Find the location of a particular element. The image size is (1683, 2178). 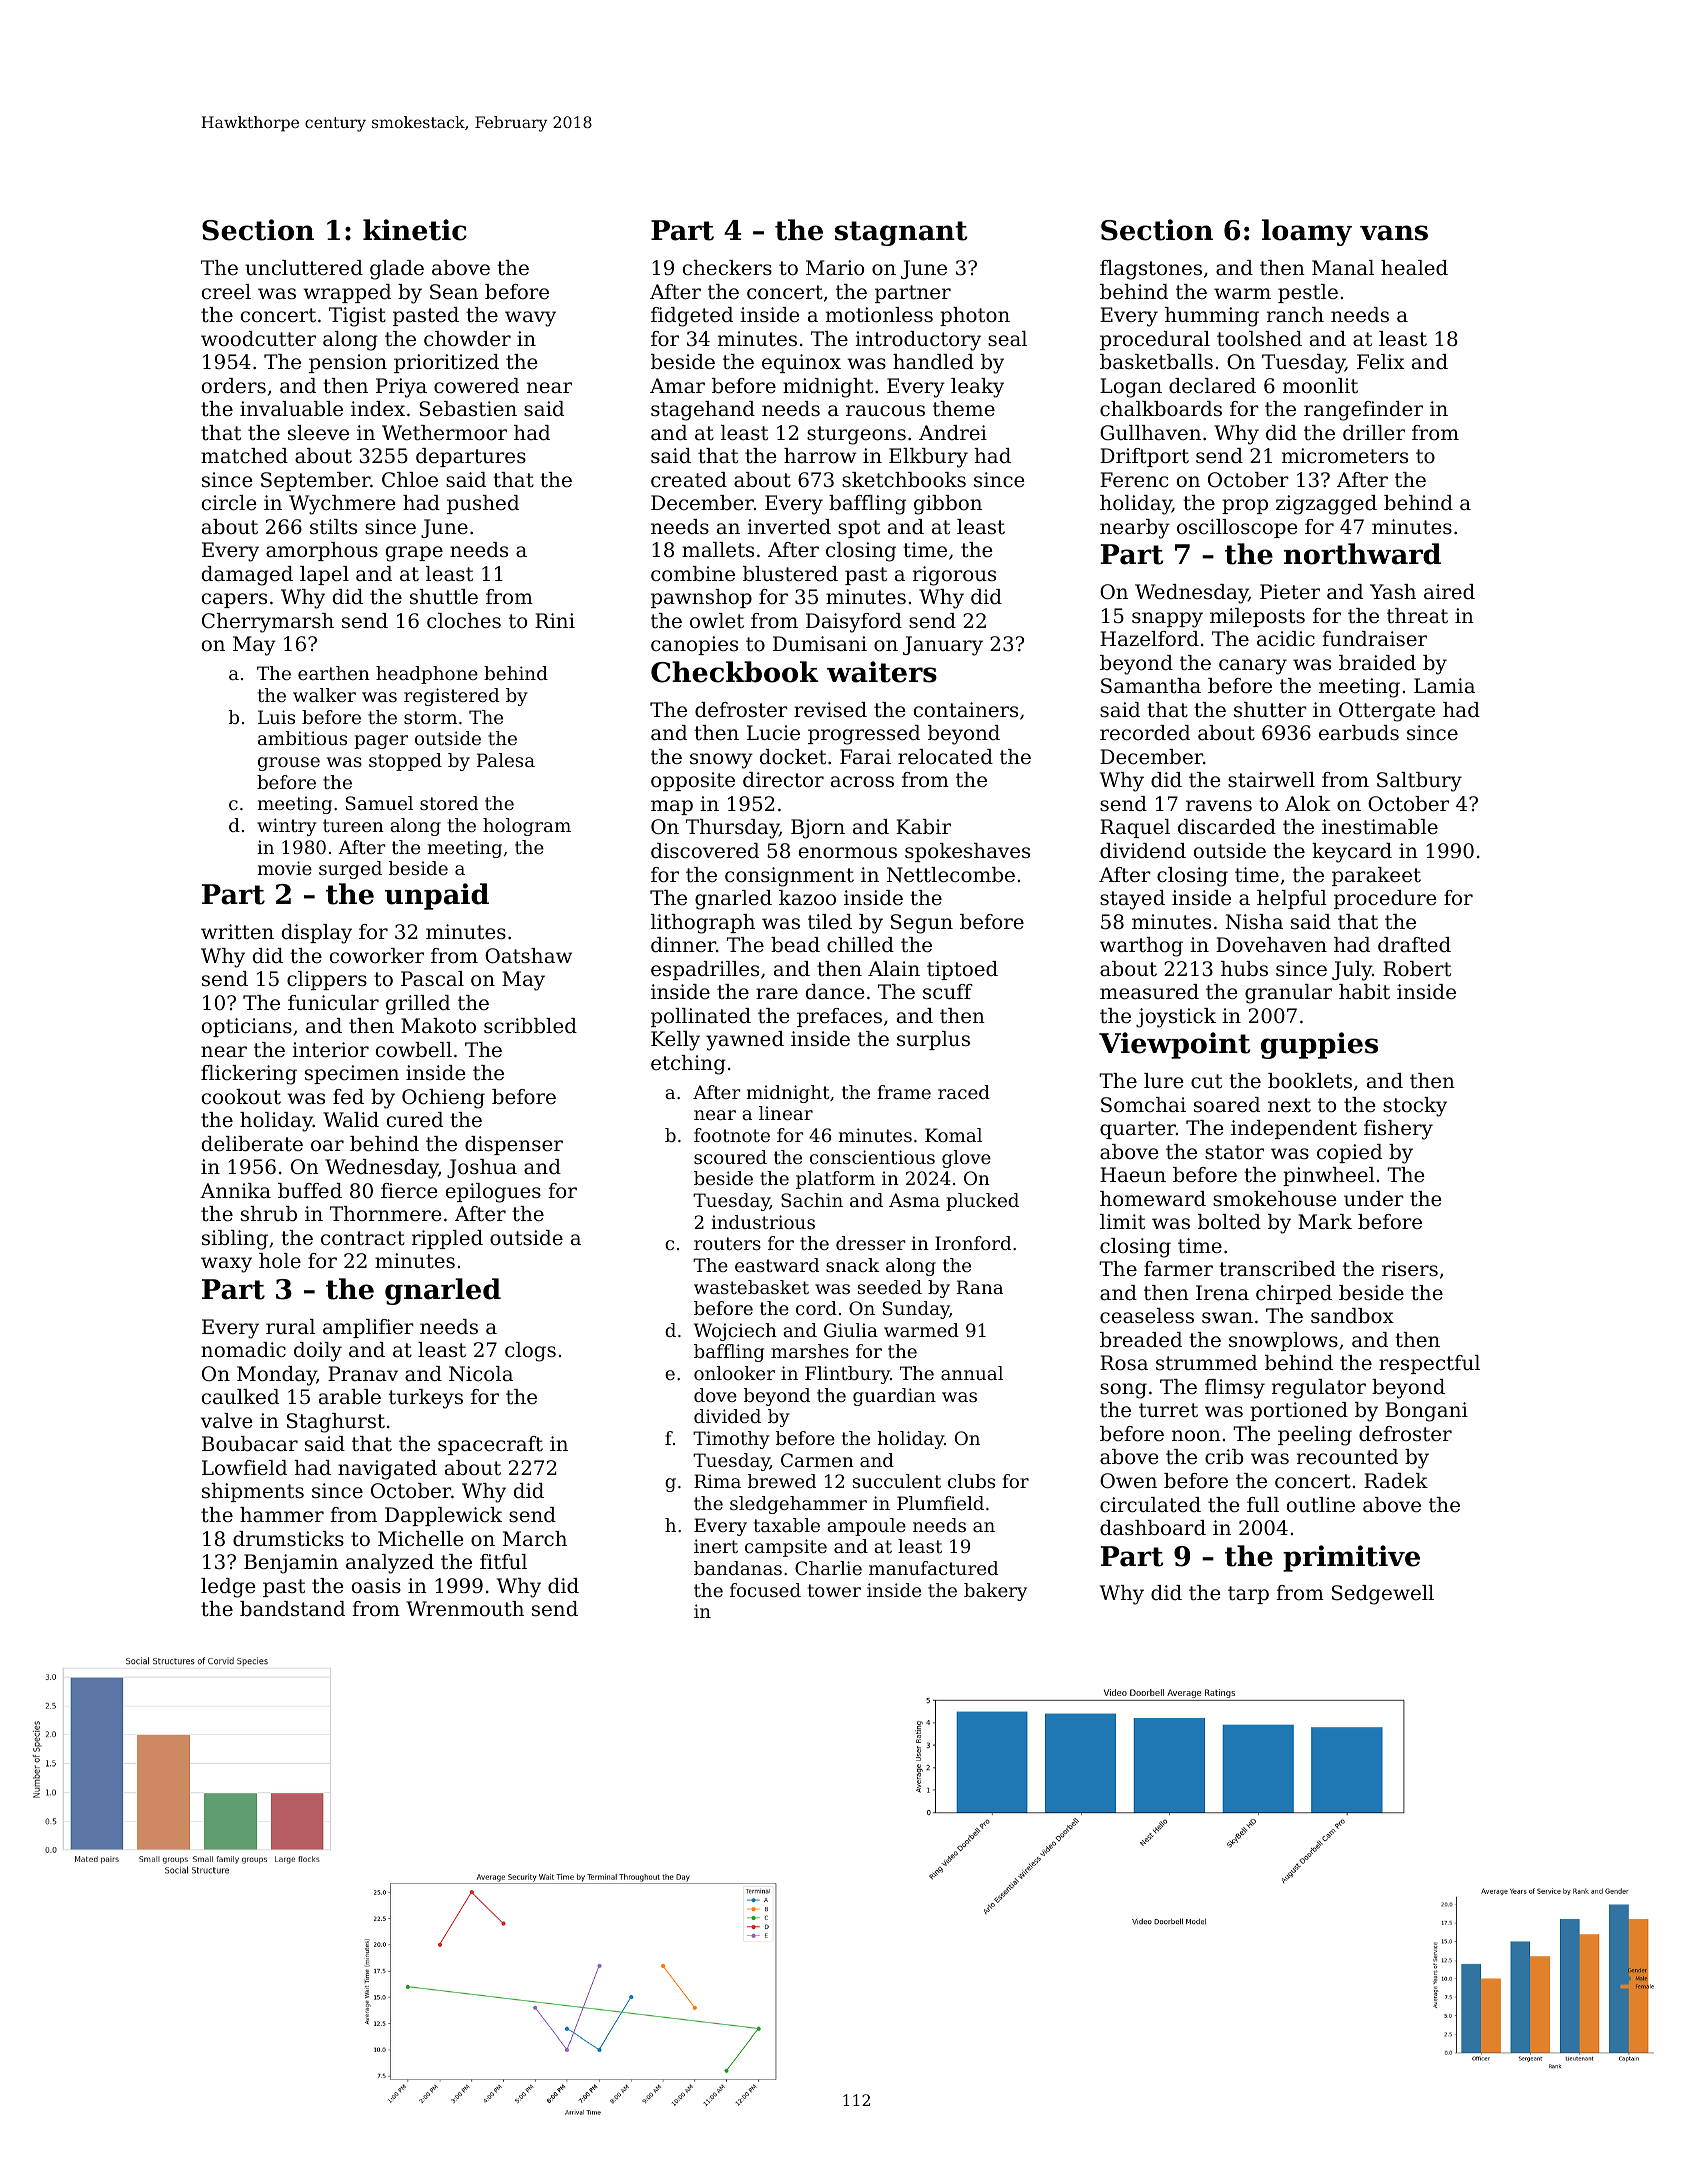

snappy is located at coordinates (1167, 620).
